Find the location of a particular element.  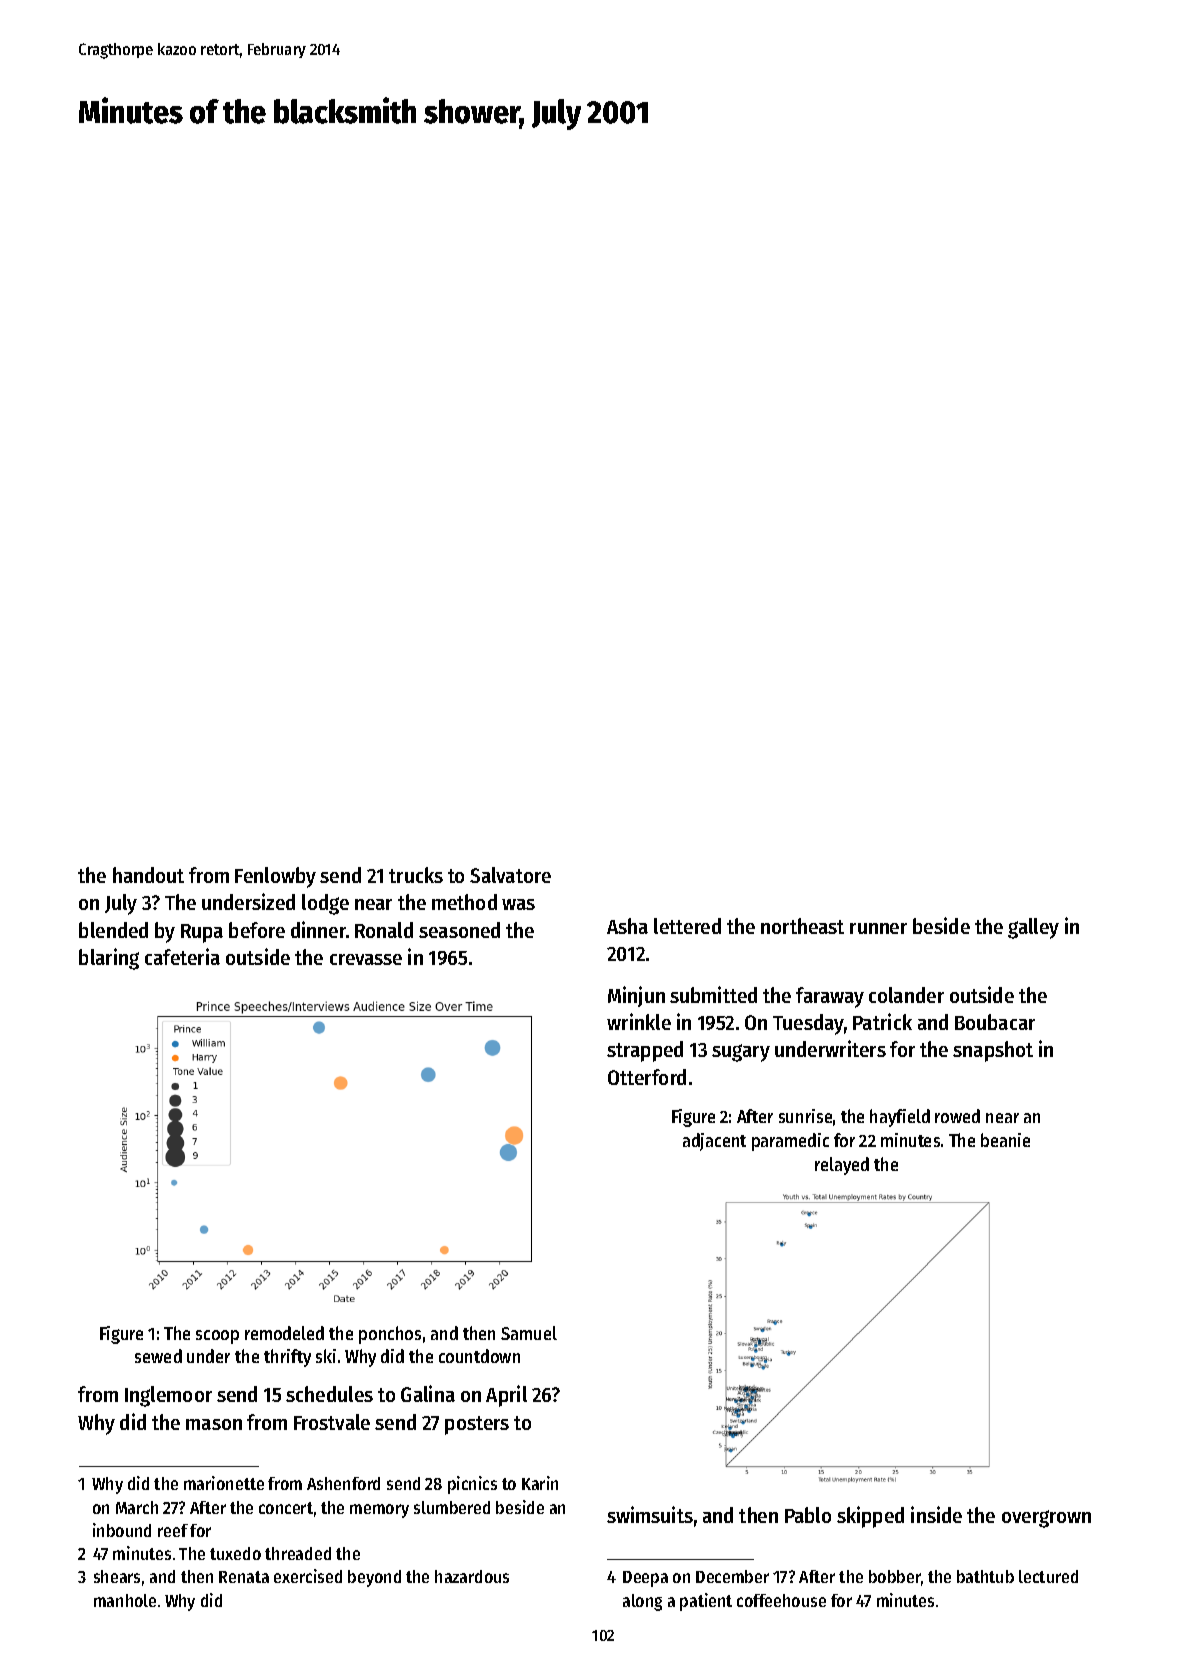

Otterford is located at coordinates (647, 1077).
